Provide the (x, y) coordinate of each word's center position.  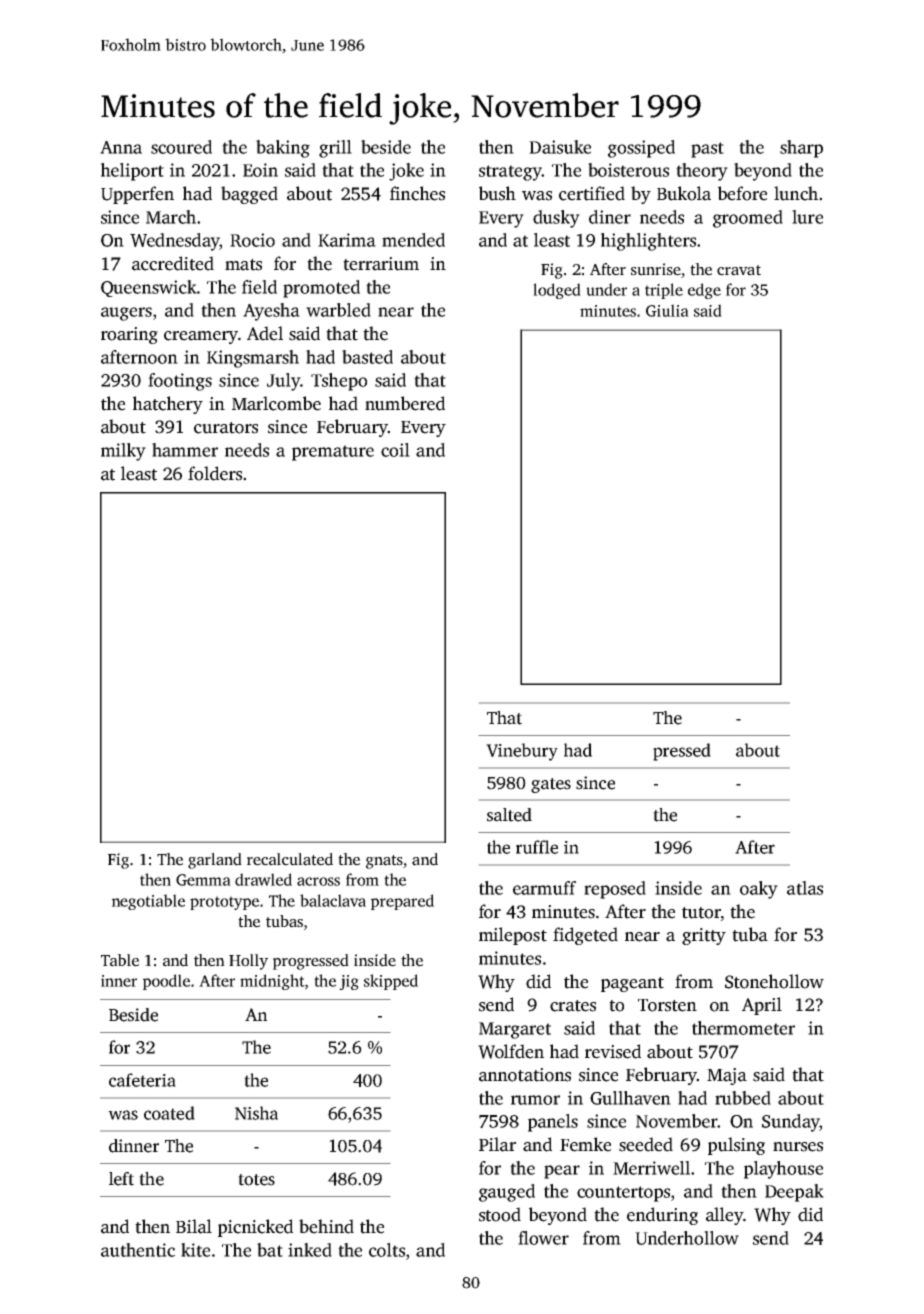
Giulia (667, 310)
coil (395, 450)
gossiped (641, 149)
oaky (759, 890)
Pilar (497, 1144)
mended (413, 240)
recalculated (290, 859)
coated (169, 1113)
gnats (384, 862)
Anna (121, 147)
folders (215, 473)
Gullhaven (630, 1098)
